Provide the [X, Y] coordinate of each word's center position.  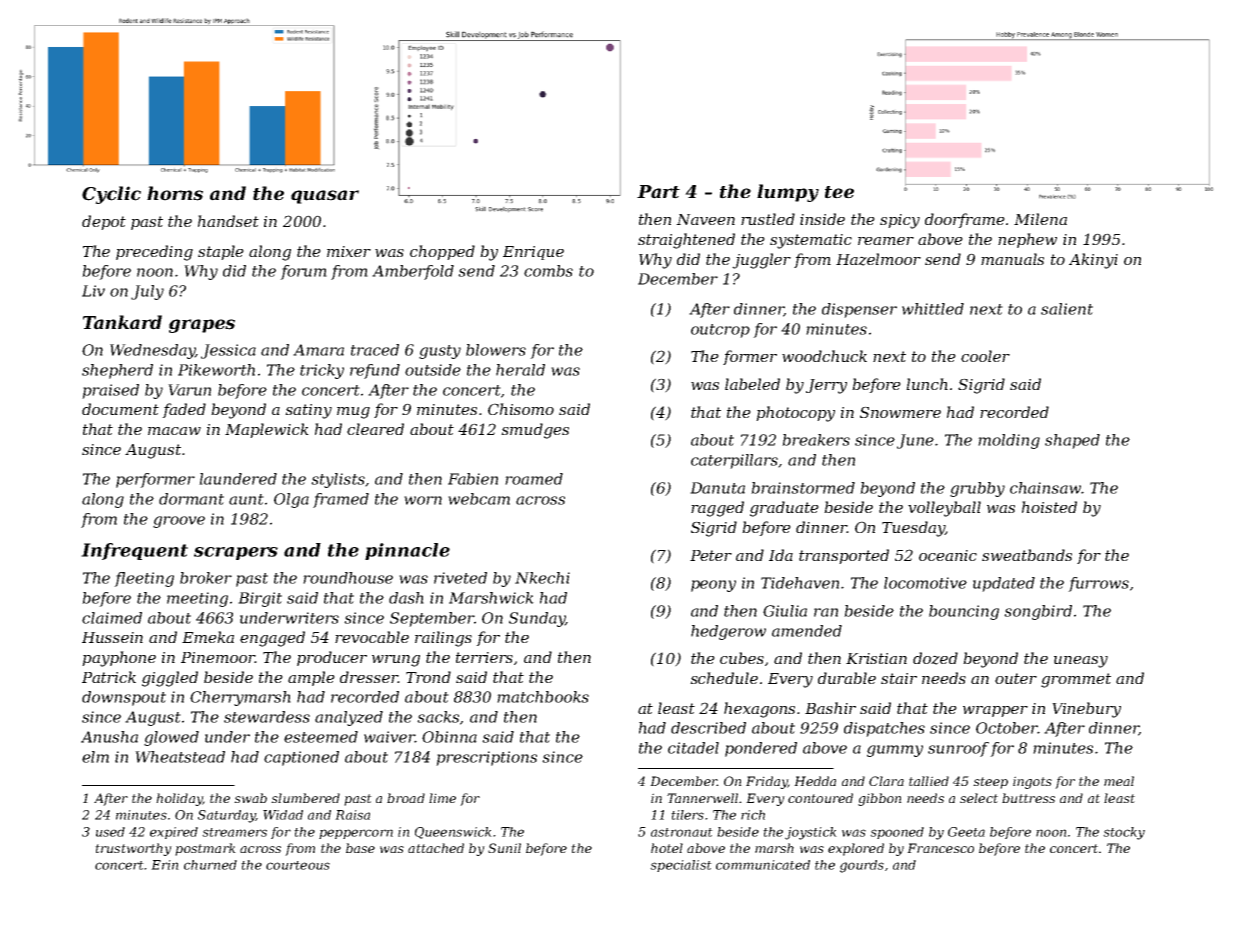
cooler [985, 356]
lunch [927, 384]
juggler [761, 261]
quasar [325, 197]
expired [174, 833]
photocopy [795, 414]
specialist [681, 866]
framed [341, 500]
